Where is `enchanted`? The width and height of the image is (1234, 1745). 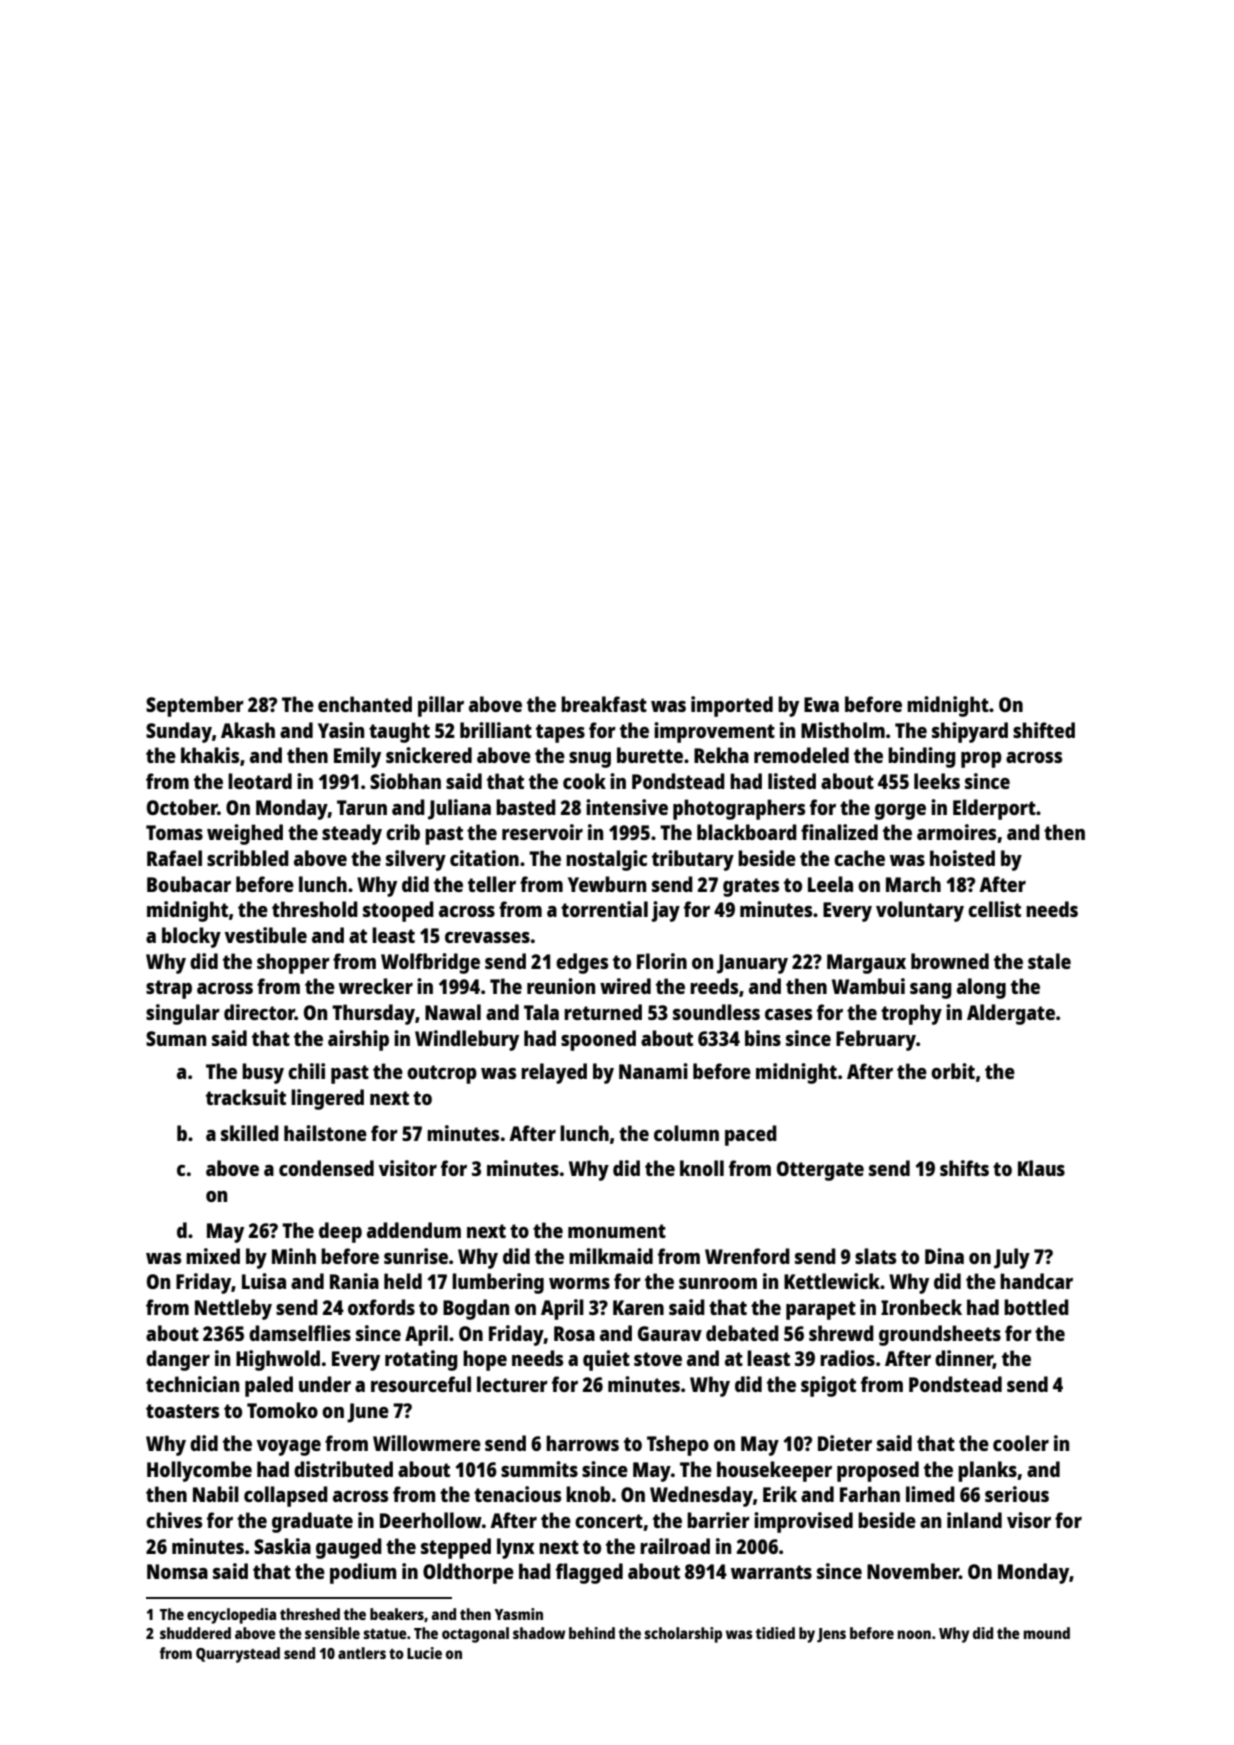 enchanted is located at coordinates (365, 704).
